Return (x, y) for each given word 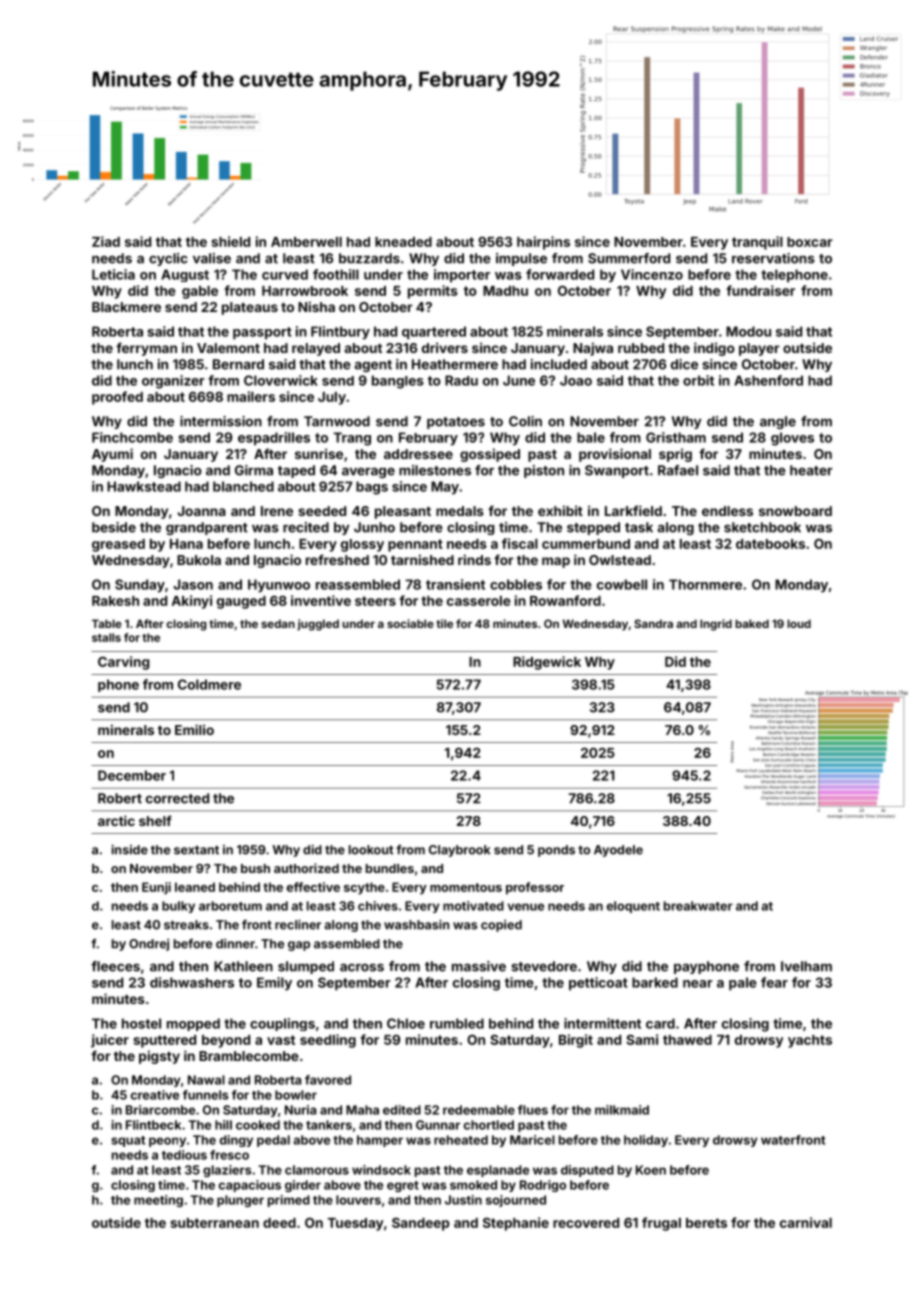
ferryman (146, 349)
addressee (418, 454)
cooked (258, 1125)
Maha (362, 1110)
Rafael (678, 470)
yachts (810, 1041)
